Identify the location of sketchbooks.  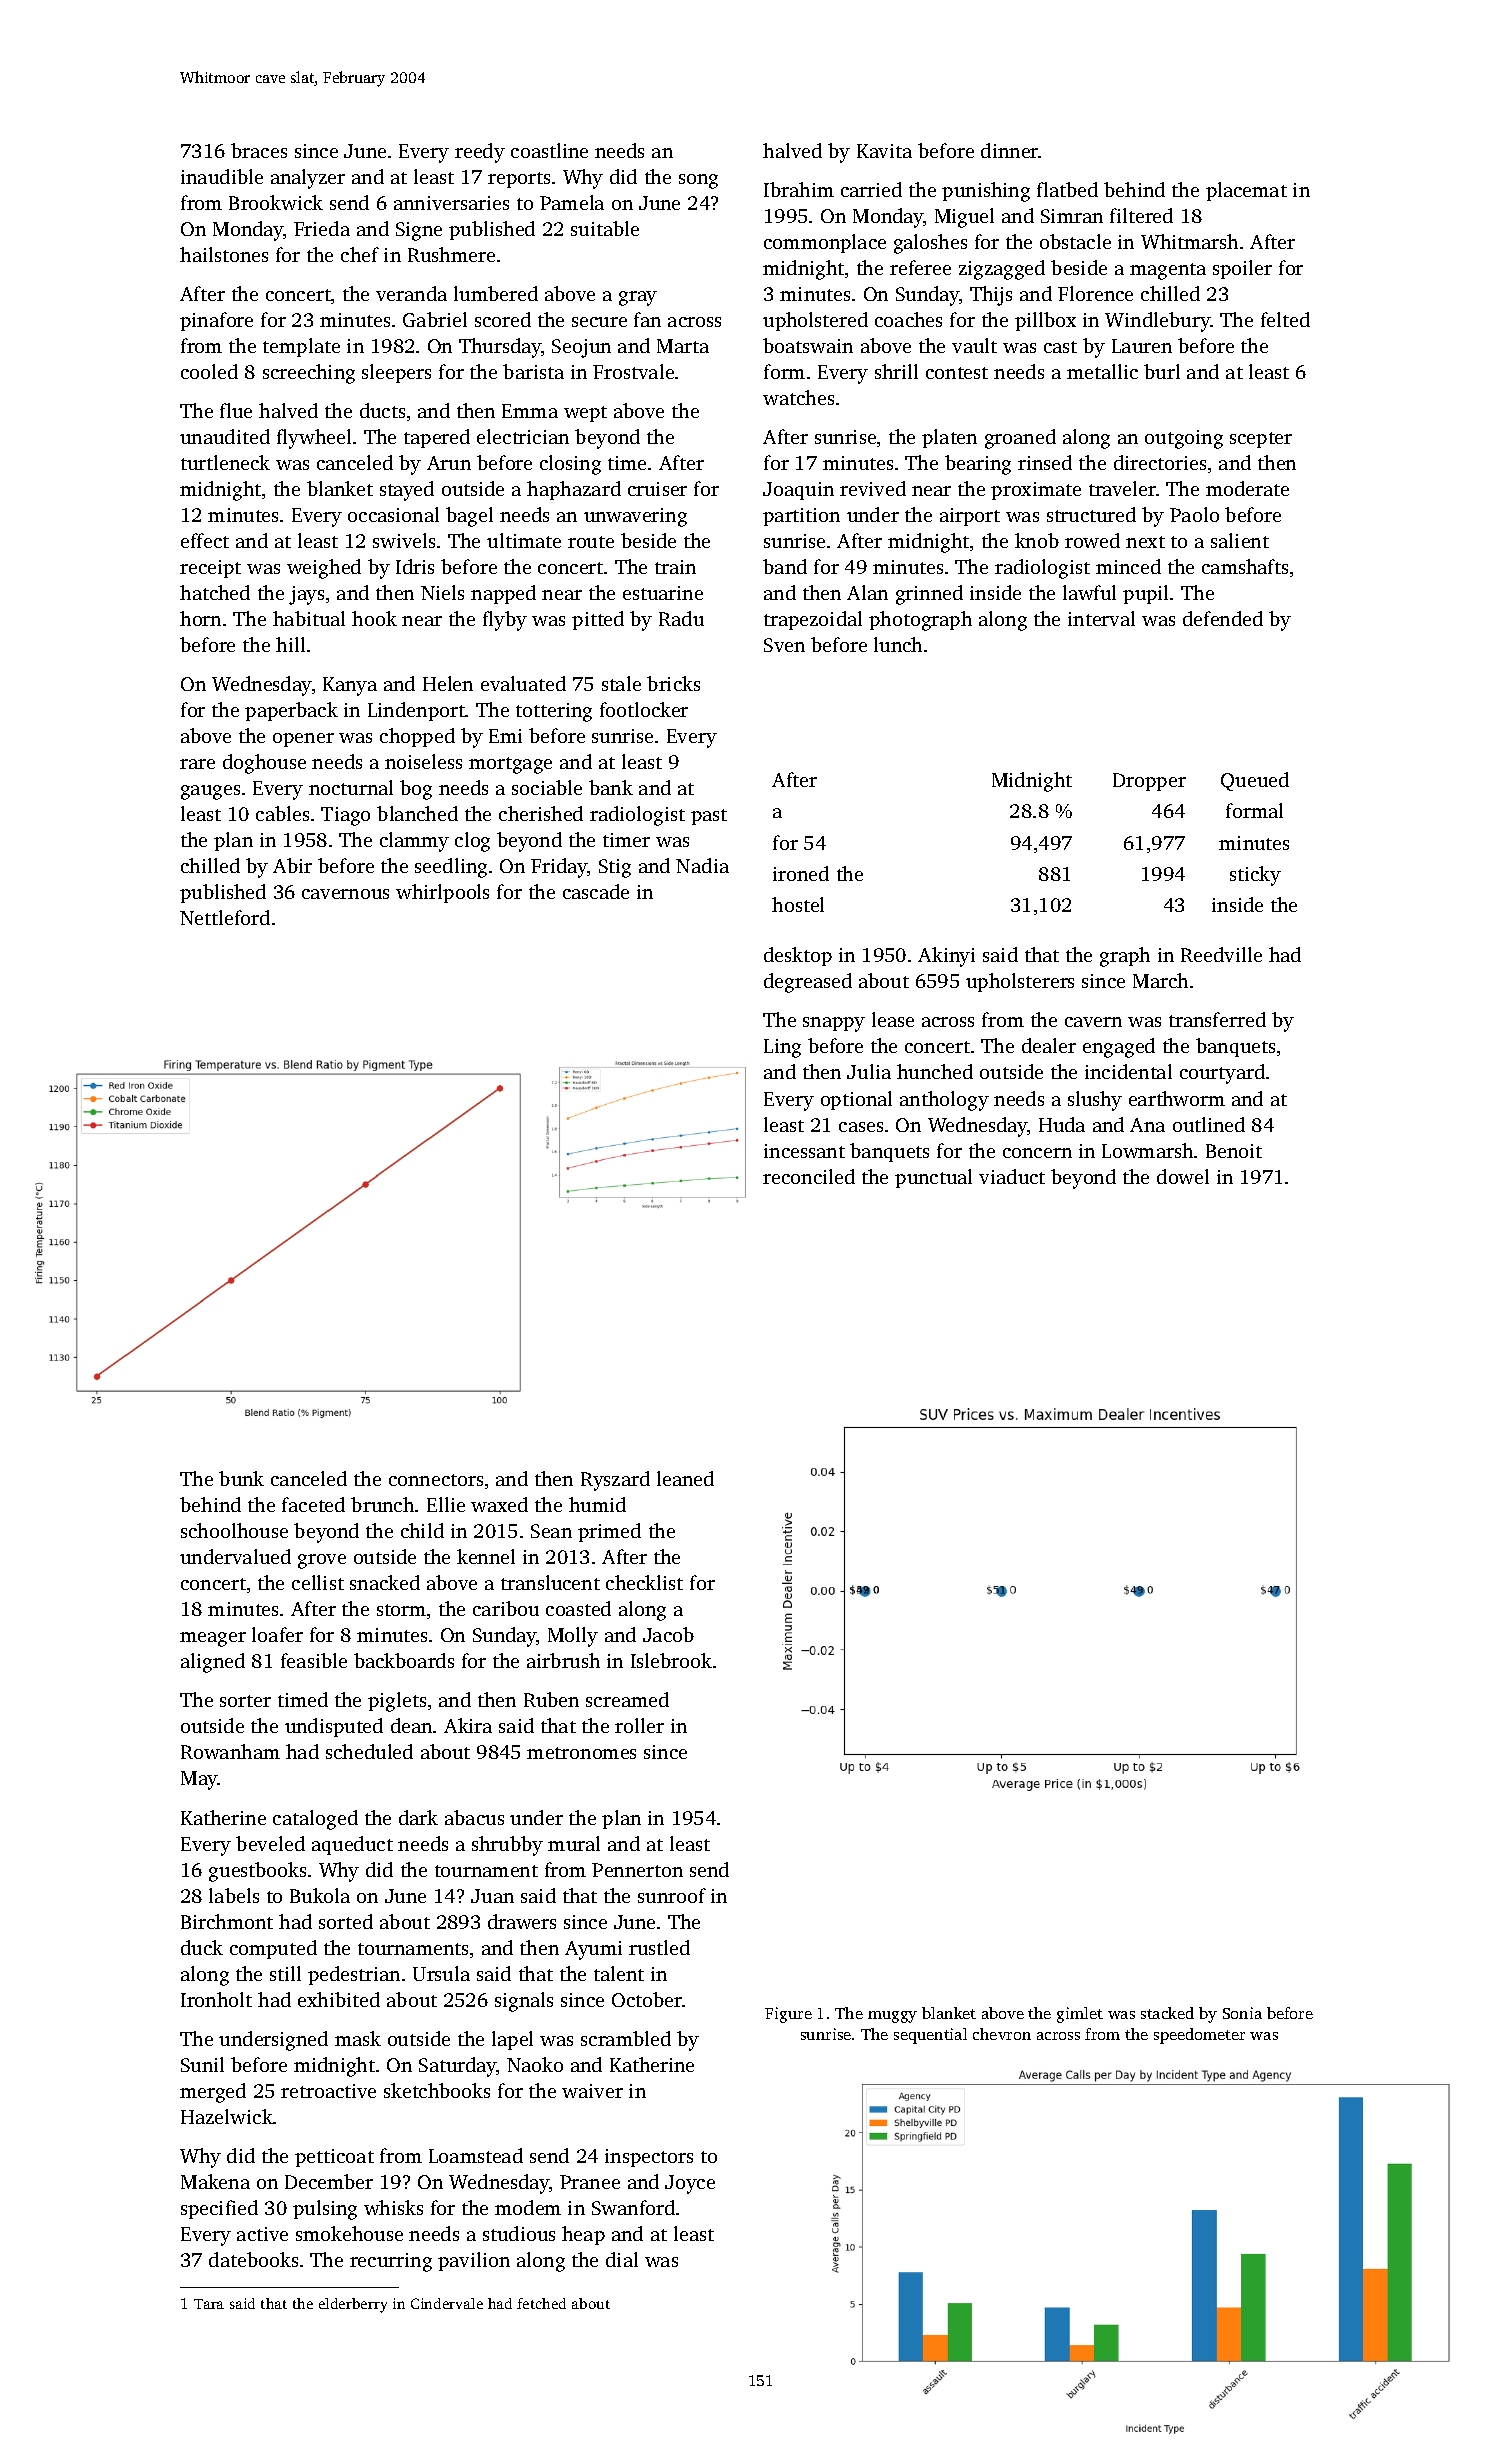
(437, 2090).
